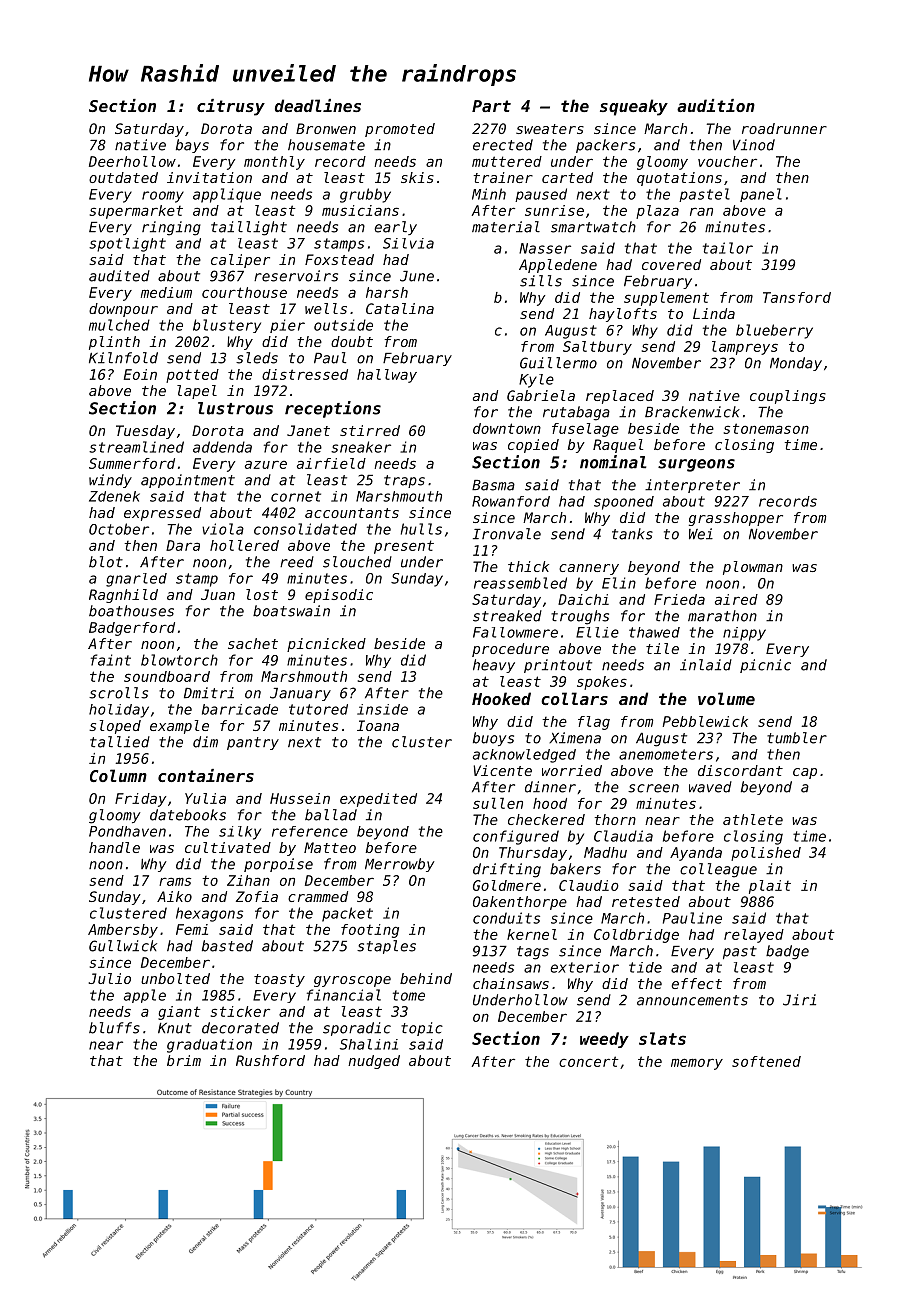 This image has height=1308, width=924. Describe the element at coordinates (395, 228) in the image. I see `early` at that location.
